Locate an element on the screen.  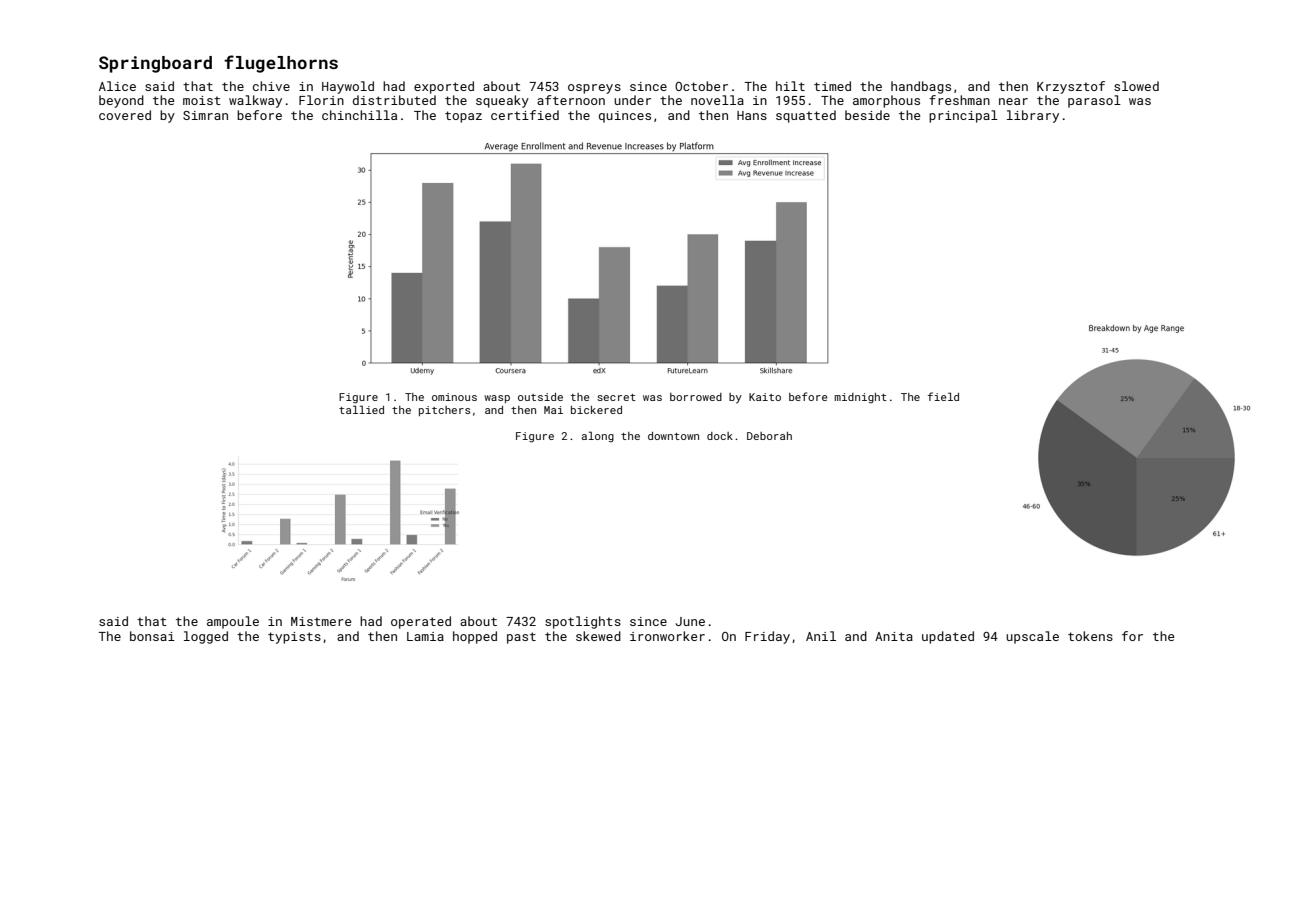
Simran is located at coordinates (205, 115).
